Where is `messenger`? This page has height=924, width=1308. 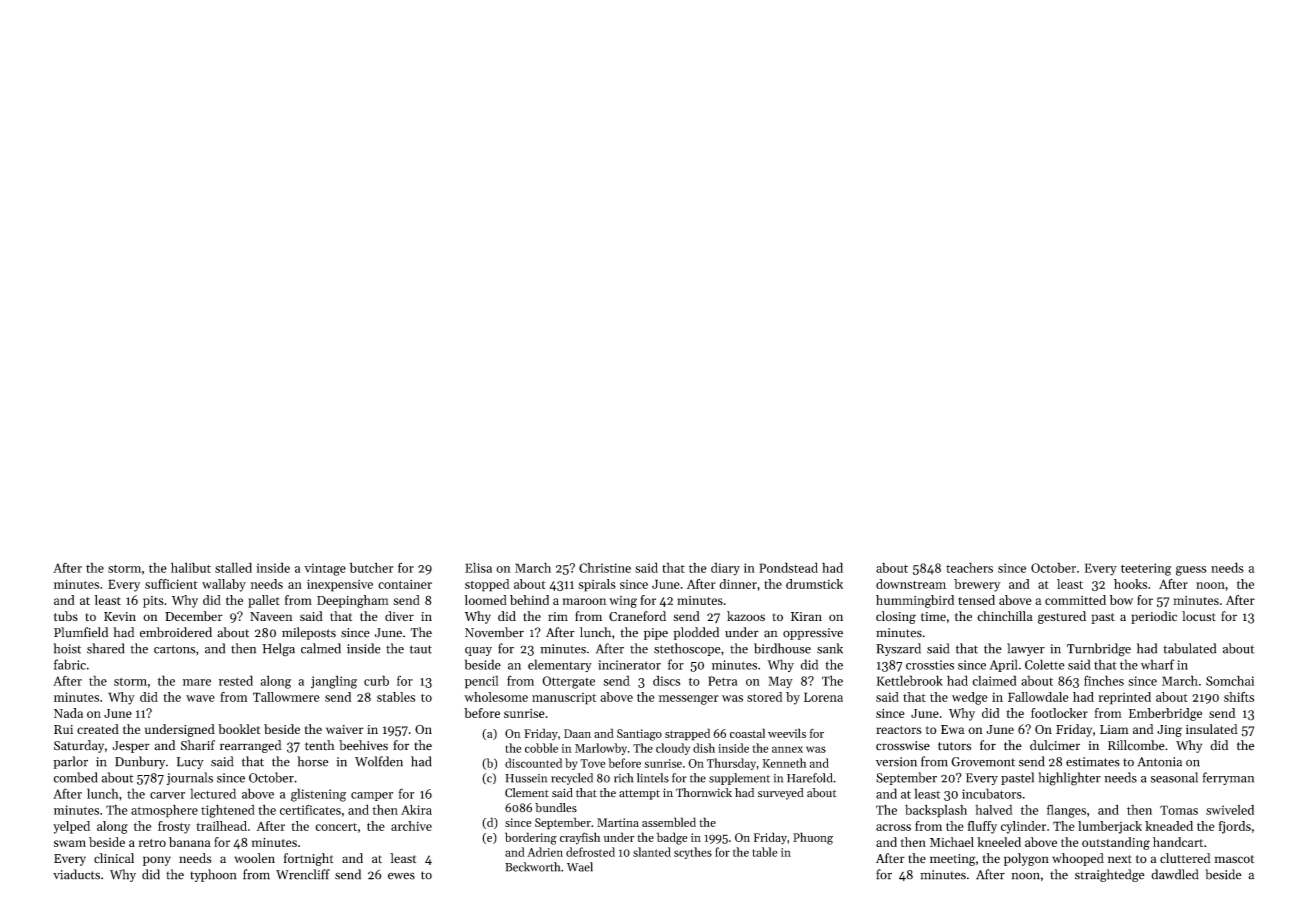
messenger is located at coordinates (688, 700).
